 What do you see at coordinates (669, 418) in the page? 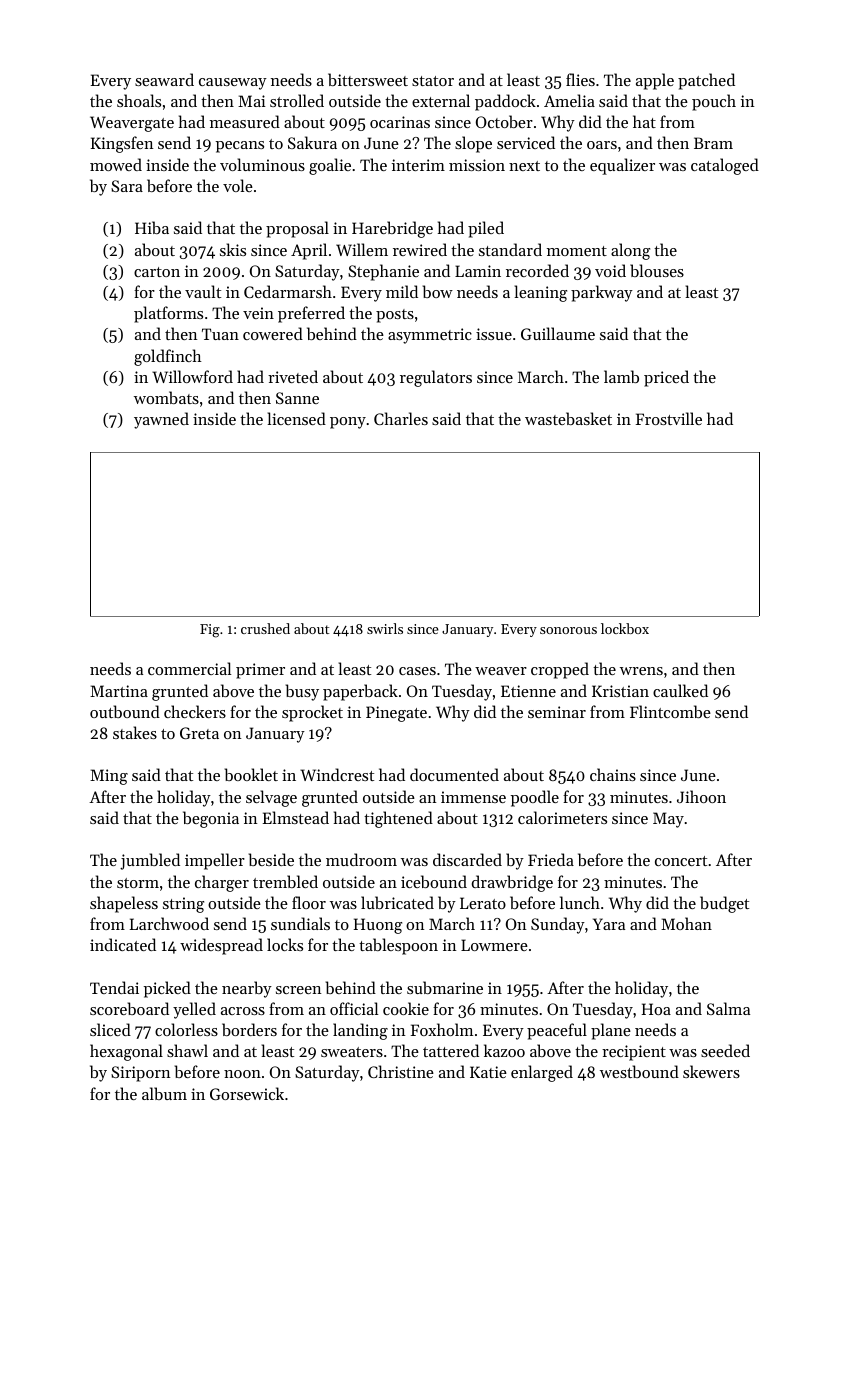
I see `Frostville` at bounding box center [669, 418].
